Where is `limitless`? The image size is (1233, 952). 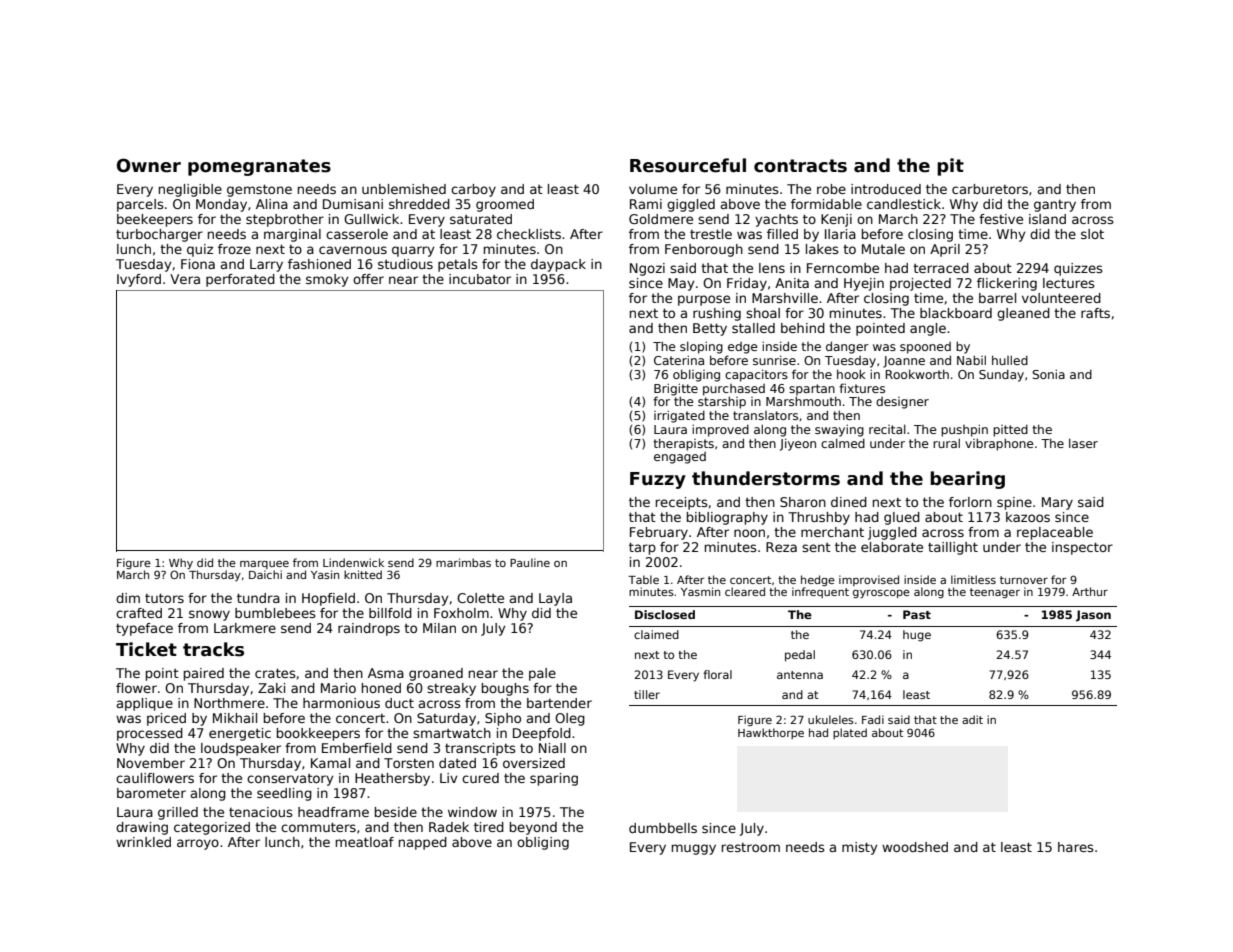 limitless is located at coordinates (973, 579).
